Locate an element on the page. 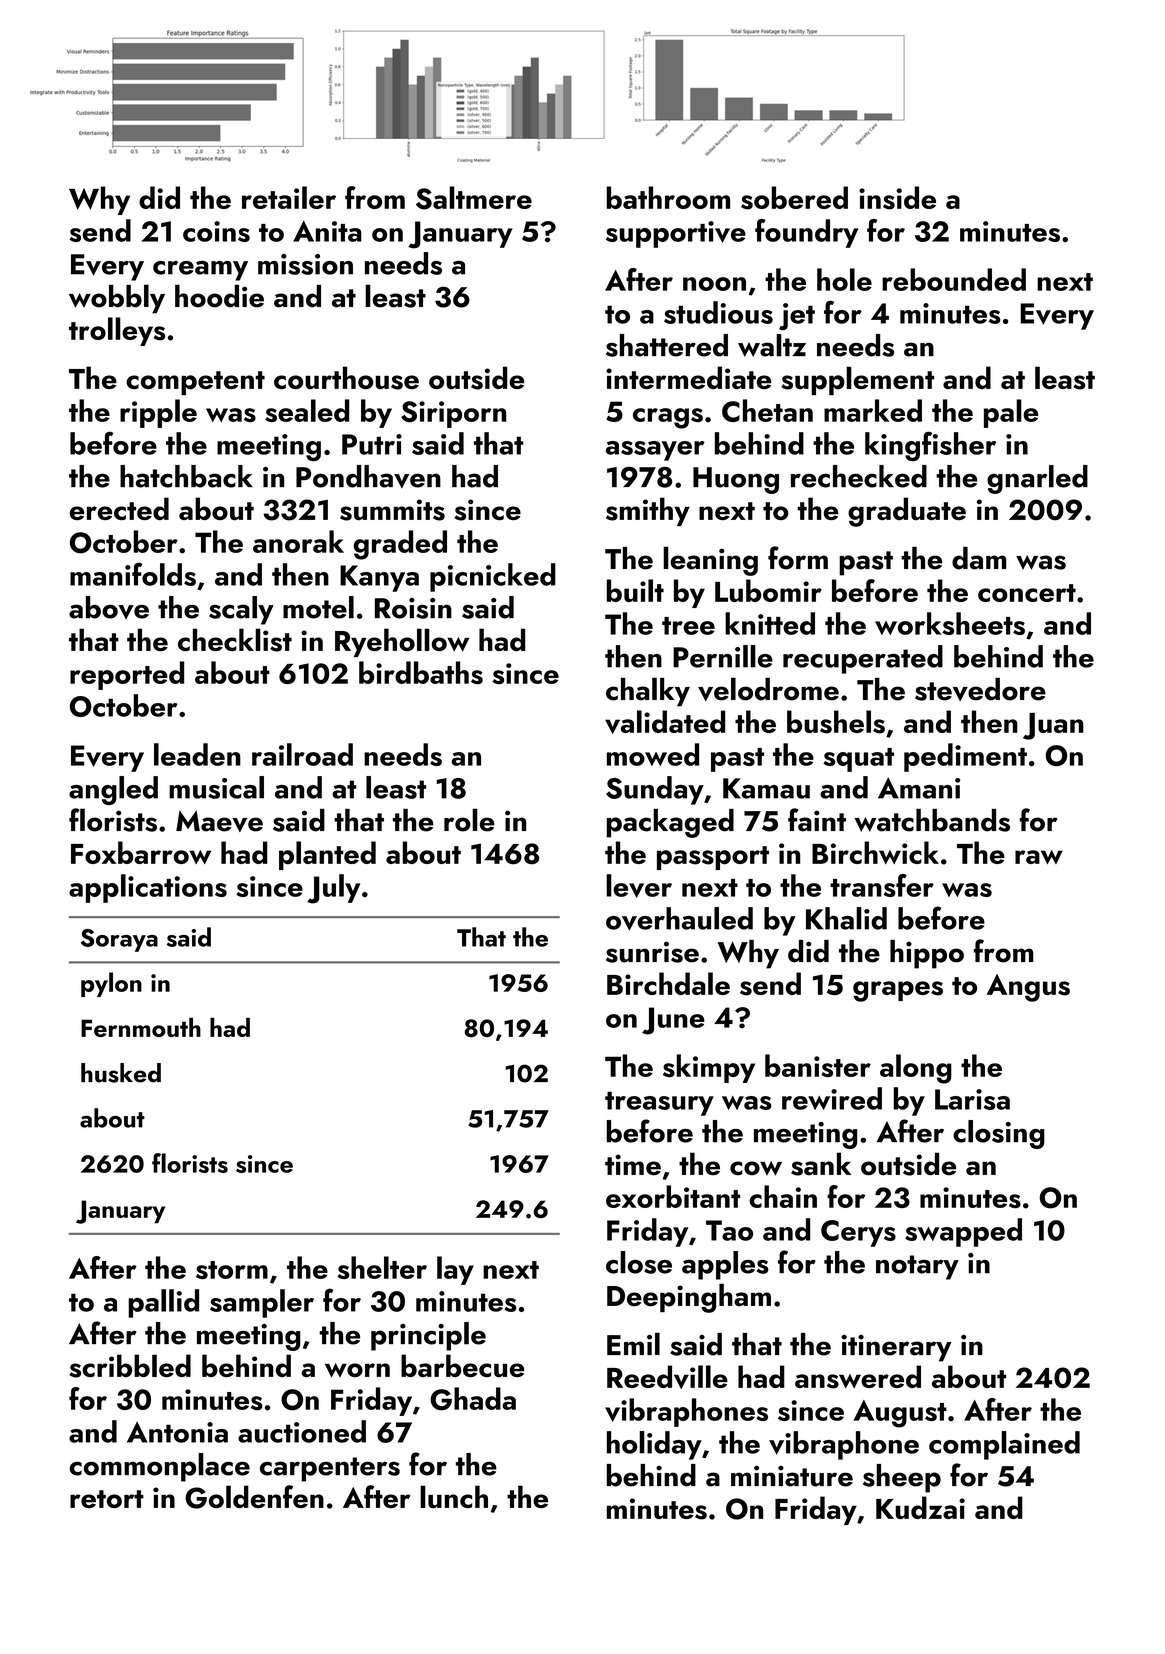 This document has height=1654, width=1165. coins is located at coordinates (216, 231).
